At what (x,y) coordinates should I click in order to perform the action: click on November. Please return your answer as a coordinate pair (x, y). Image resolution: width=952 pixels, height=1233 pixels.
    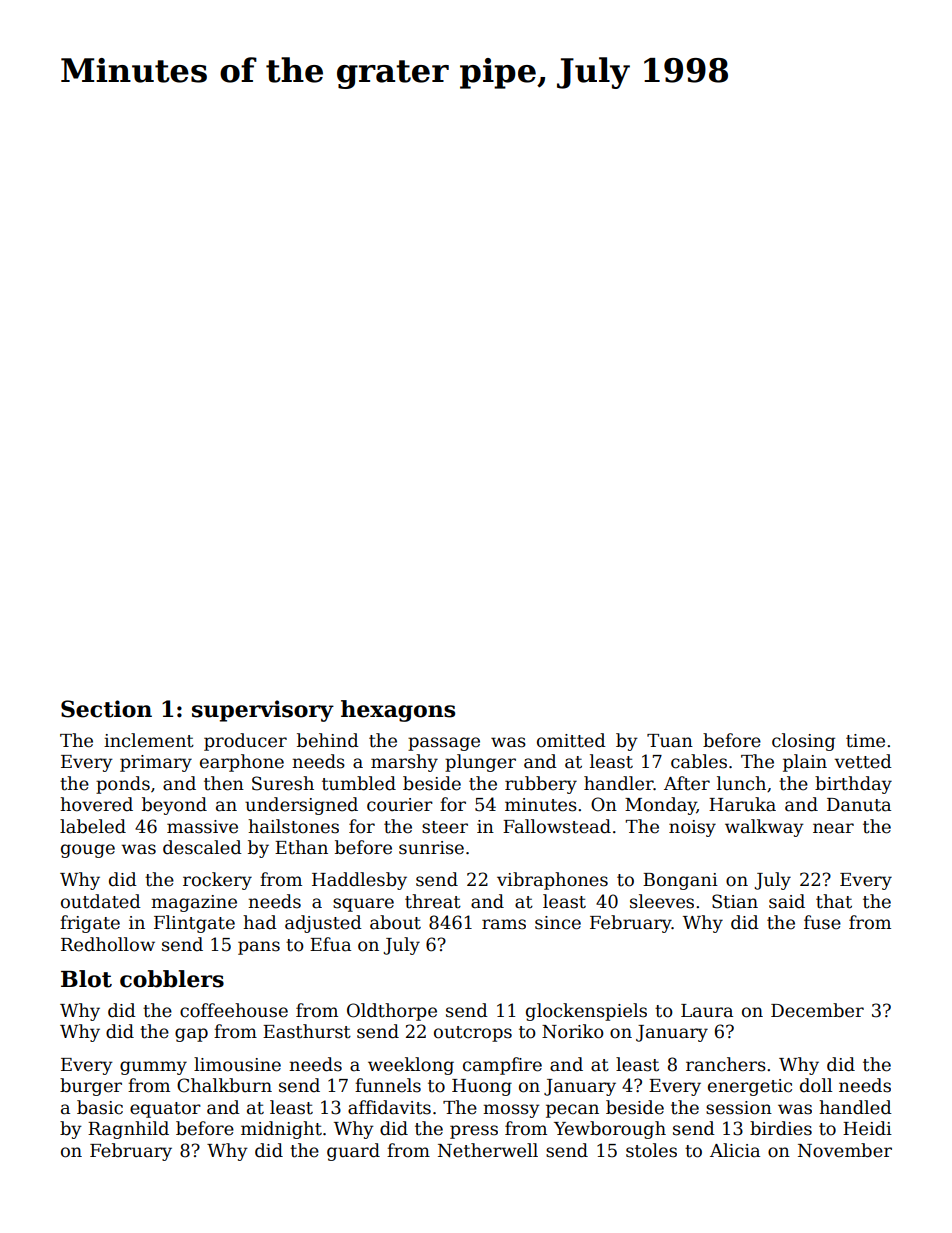
    Looking at the image, I should click on (845, 1150).
